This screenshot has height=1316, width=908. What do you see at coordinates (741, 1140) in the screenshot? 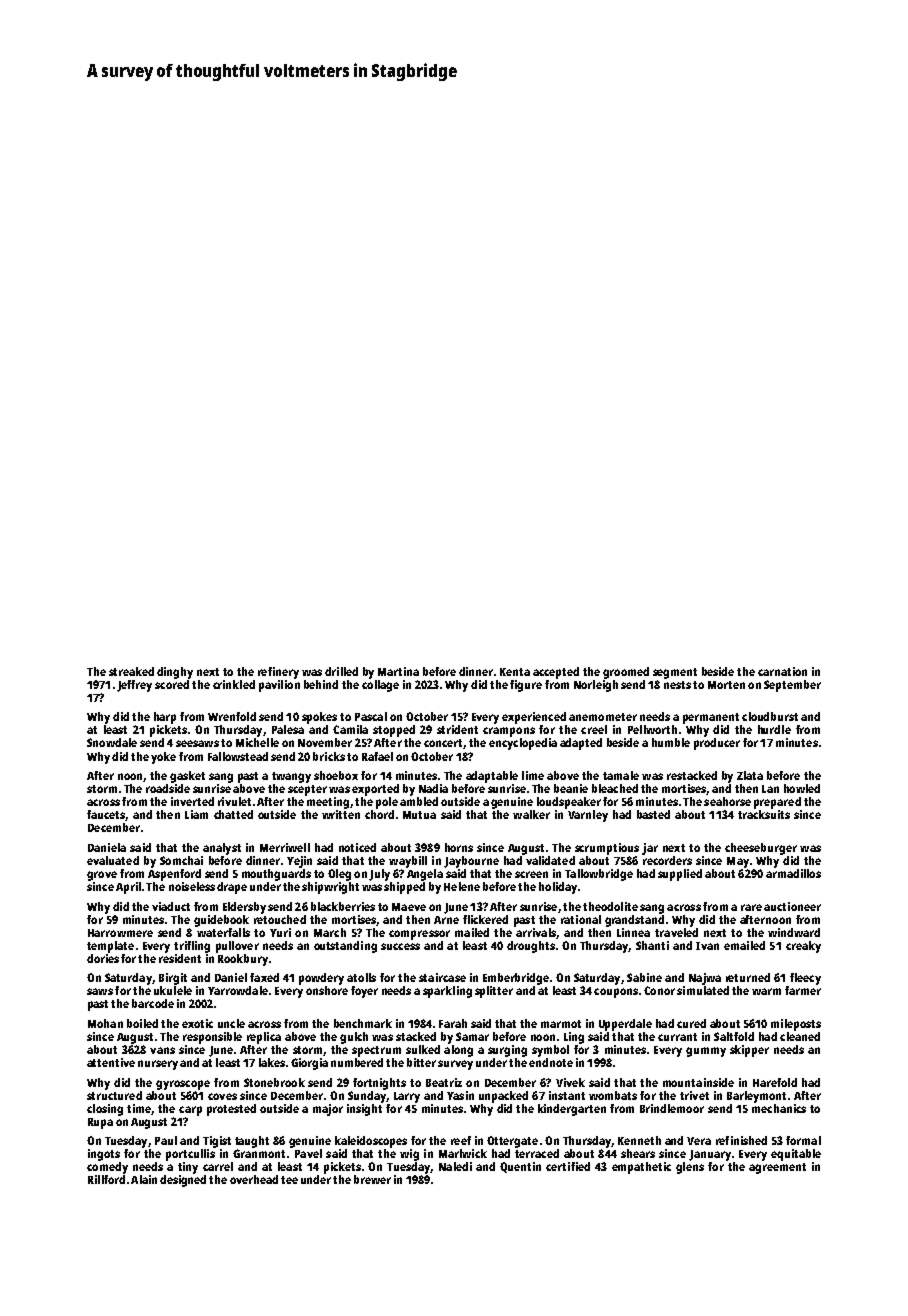
I see `refinished` at bounding box center [741, 1140].
